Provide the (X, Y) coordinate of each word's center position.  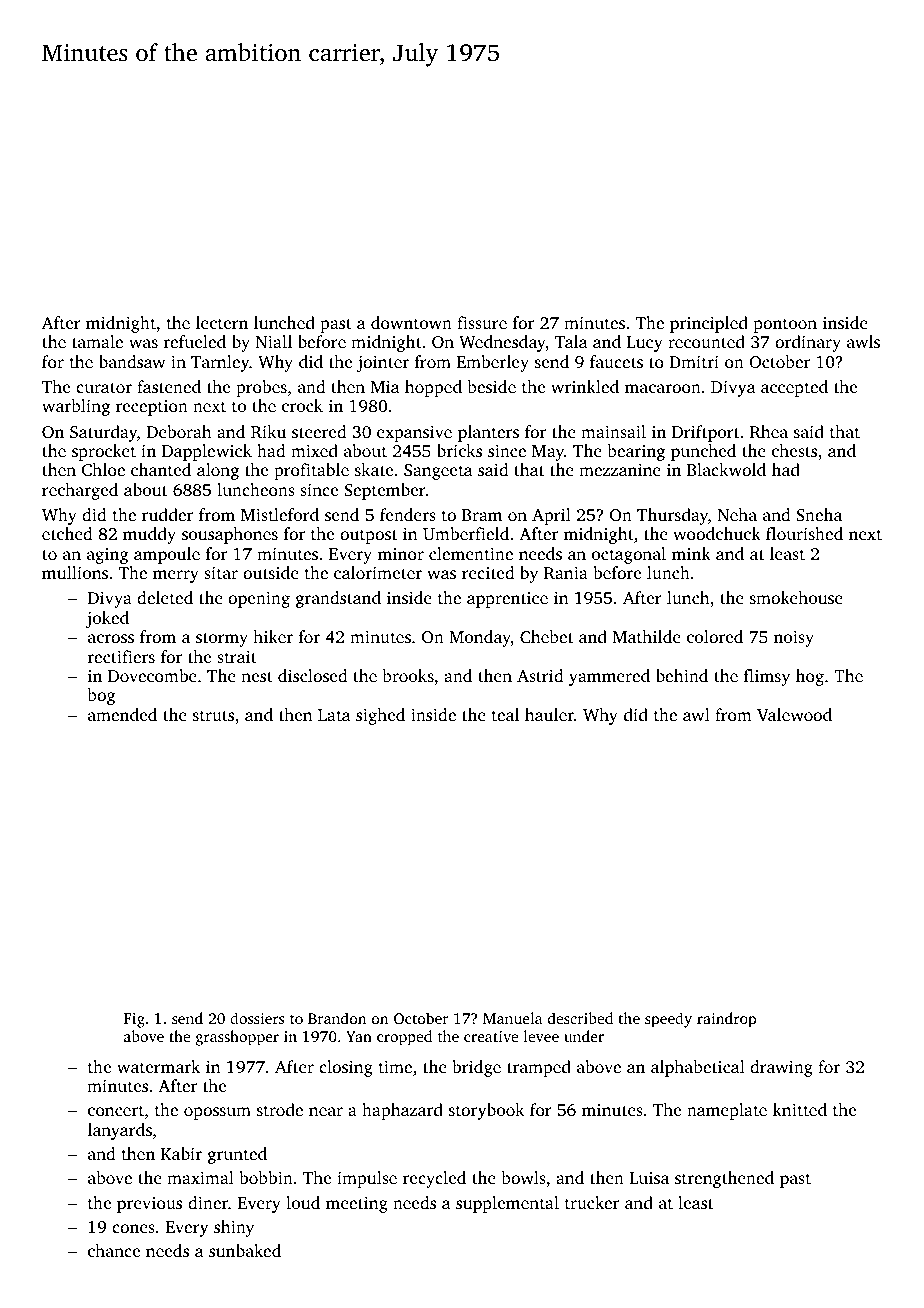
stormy (222, 639)
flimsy (767, 677)
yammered (609, 677)
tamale (97, 341)
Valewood (794, 715)
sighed (380, 716)
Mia (385, 386)
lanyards (120, 1131)
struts (213, 715)
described (580, 1018)
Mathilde (647, 636)
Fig (134, 1020)
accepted (794, 388)
